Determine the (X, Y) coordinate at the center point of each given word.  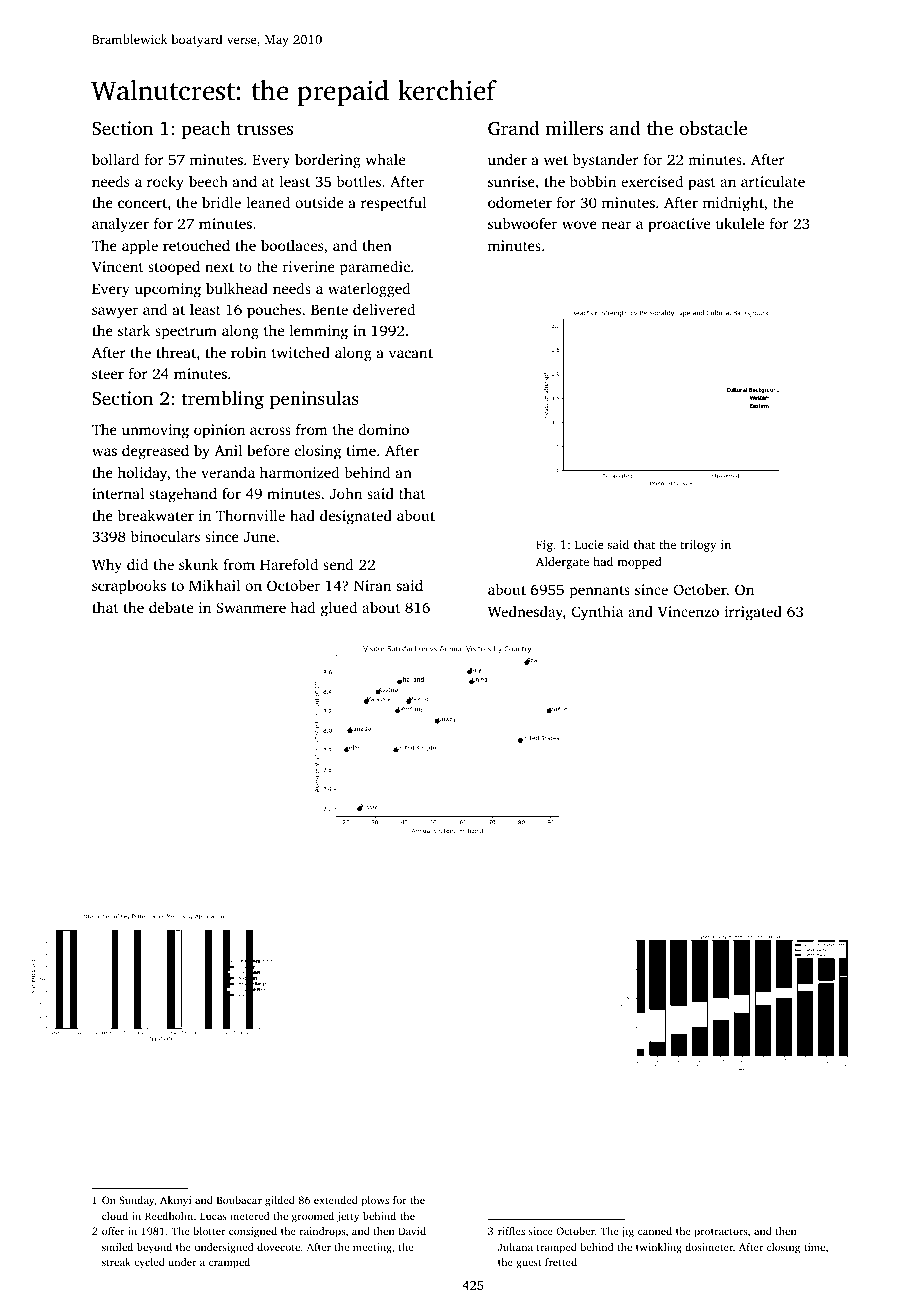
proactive (679, 225)
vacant (411, 353)
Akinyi (175, 1201)
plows (375, 1201)
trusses (265, 129)
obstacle (713, 128)
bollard (116, 159)
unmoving (155, 431)
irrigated (753, 613)
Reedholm (169, 1216)
